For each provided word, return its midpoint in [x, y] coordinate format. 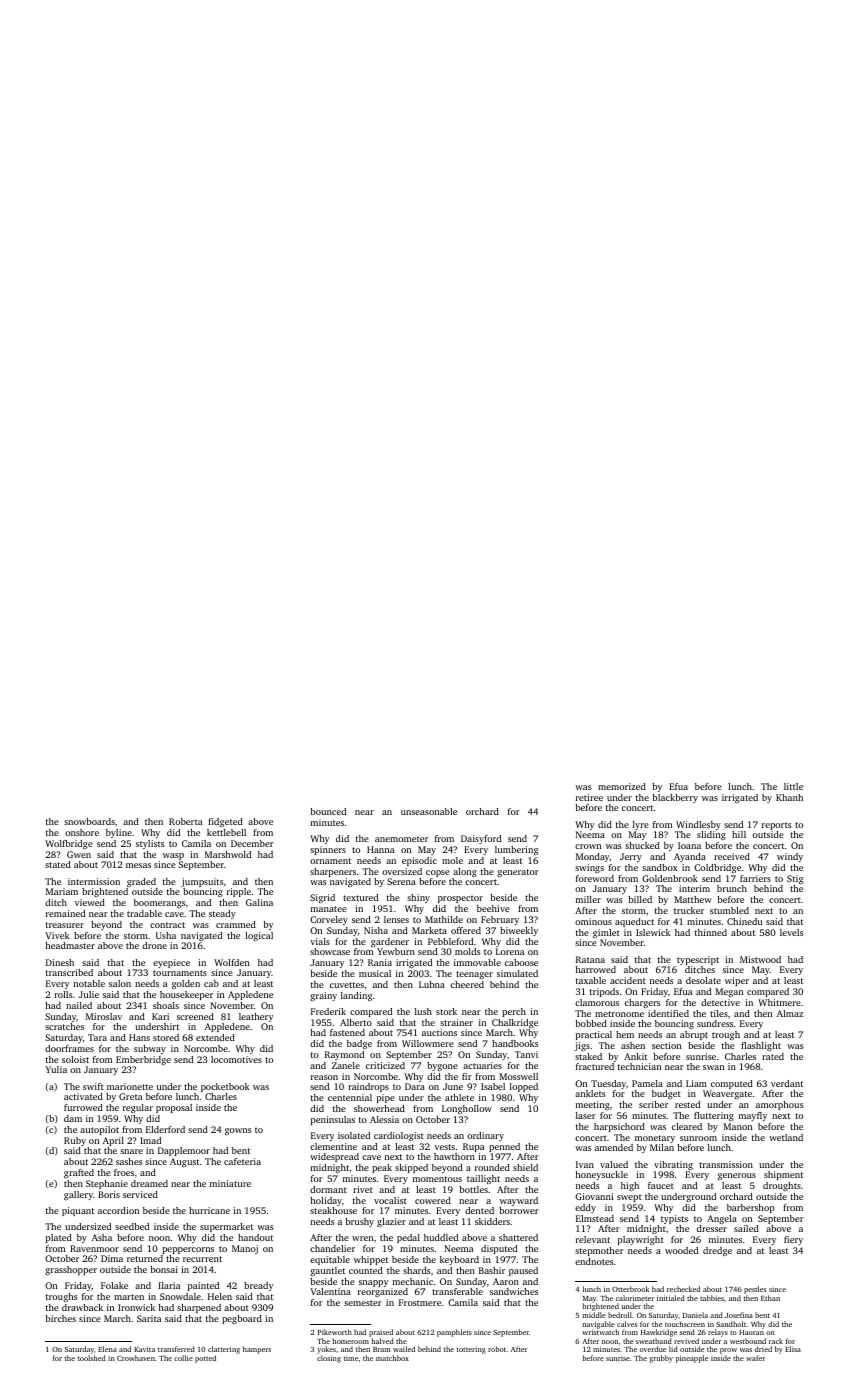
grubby [661, 1359]
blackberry [675, 798]
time [351, 1358]
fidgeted [225, 822]
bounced [328, 811]
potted [205, 1359]
